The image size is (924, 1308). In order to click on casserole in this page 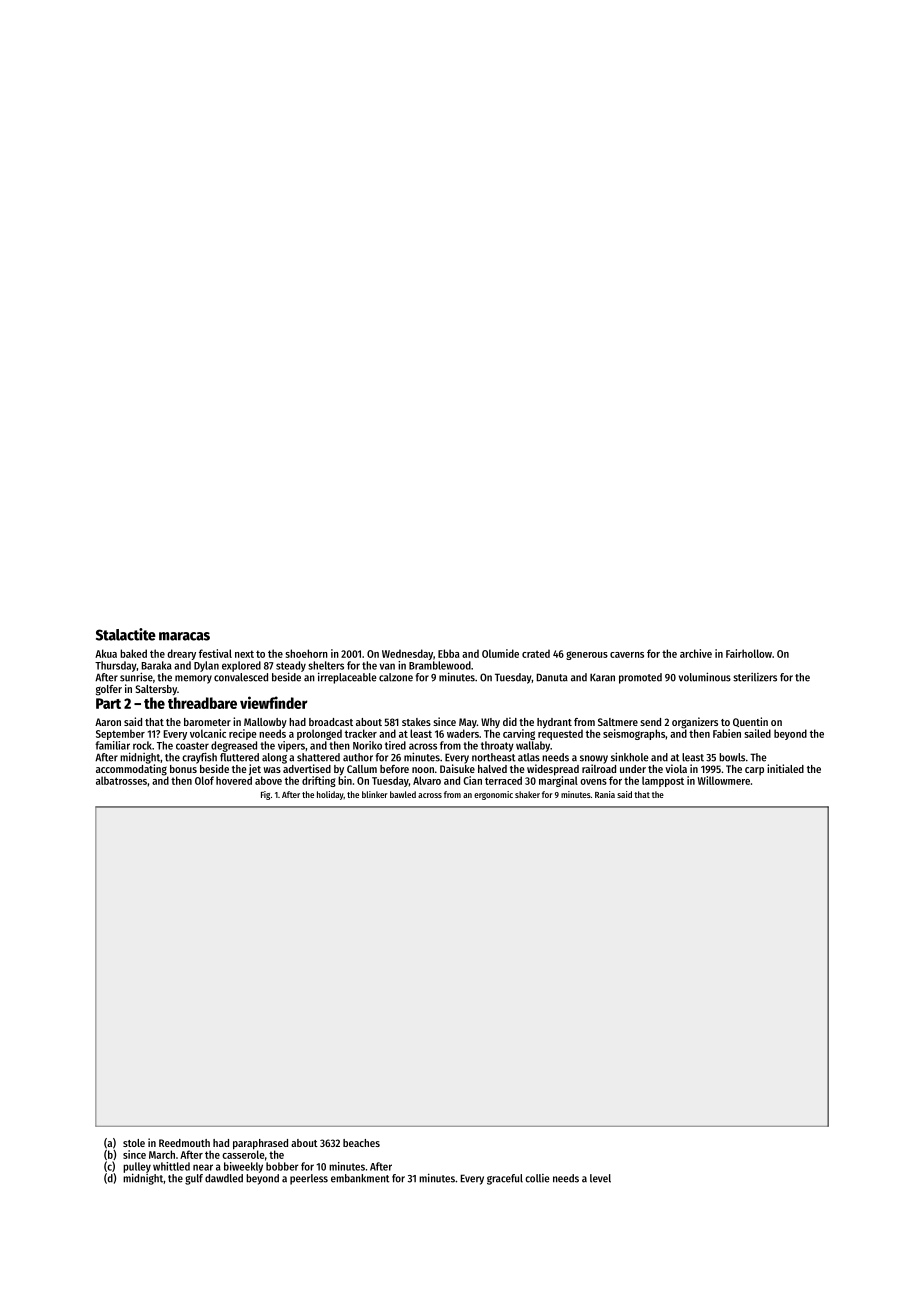, I will do `click(243, 1154)`.
